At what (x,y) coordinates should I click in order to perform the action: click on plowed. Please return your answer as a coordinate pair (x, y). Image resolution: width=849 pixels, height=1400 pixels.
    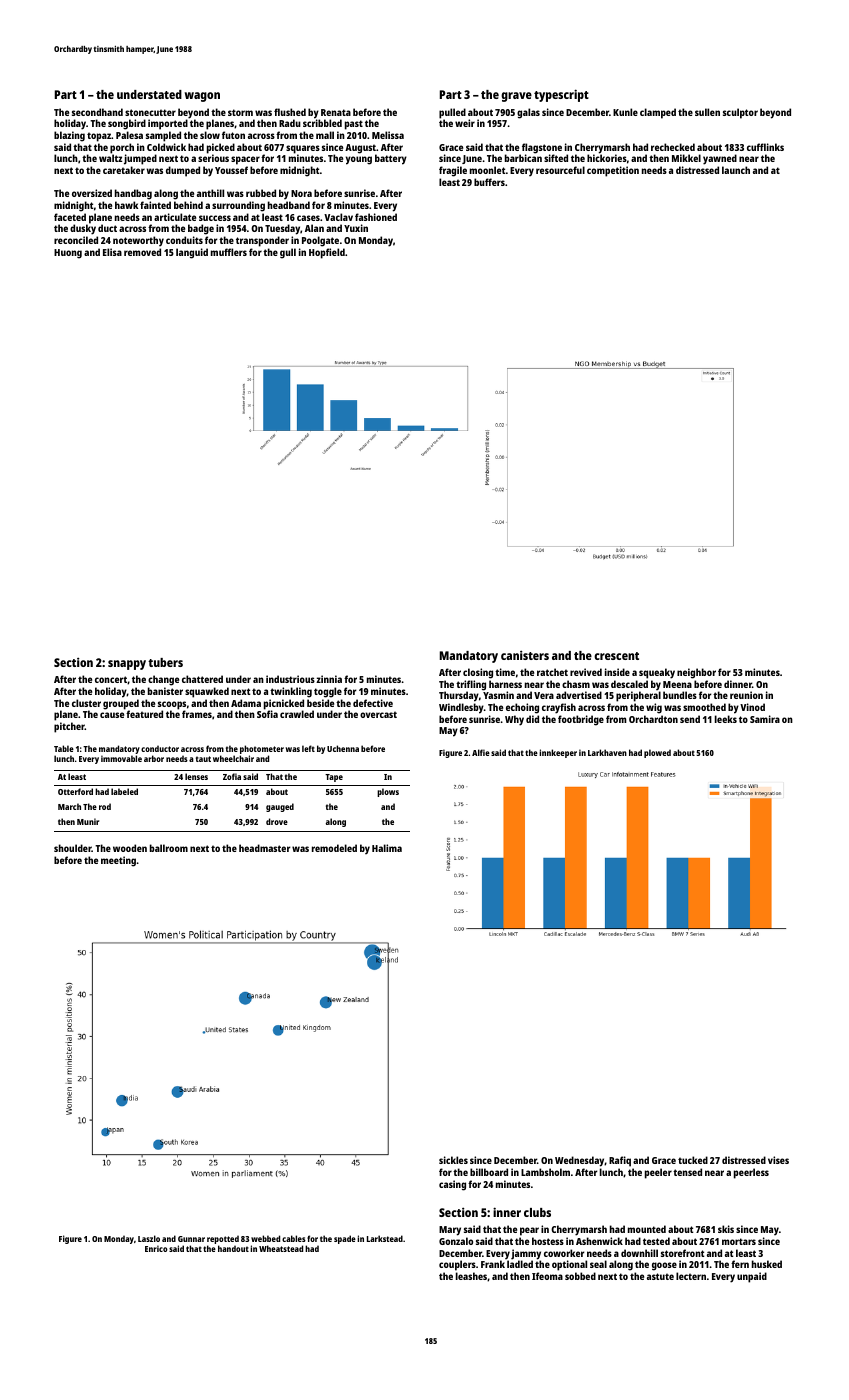
    Looking at the image, I should click on (657, 753).
